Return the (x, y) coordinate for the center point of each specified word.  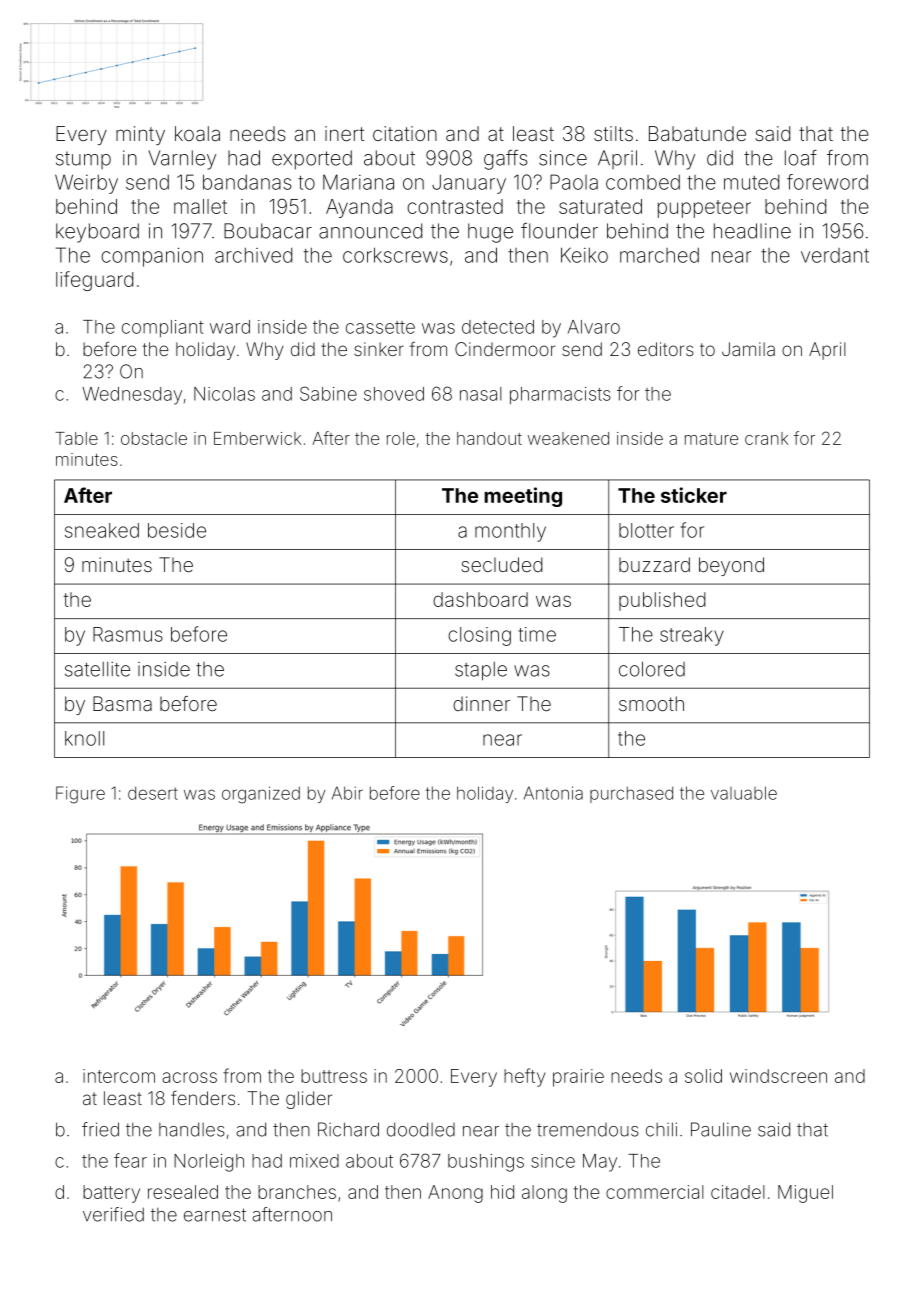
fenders (203, 1097)
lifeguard (94, 281)
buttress (334, 1076)
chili (661, 1129)
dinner (481, 703)
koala (197, 133)
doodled (421, 1129)
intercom (119, 1076)
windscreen (778, 1076)
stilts (613, 133)
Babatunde (697, 133)
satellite (97, 669)
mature (711, 439)
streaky (692, 636)
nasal (481, 394)
